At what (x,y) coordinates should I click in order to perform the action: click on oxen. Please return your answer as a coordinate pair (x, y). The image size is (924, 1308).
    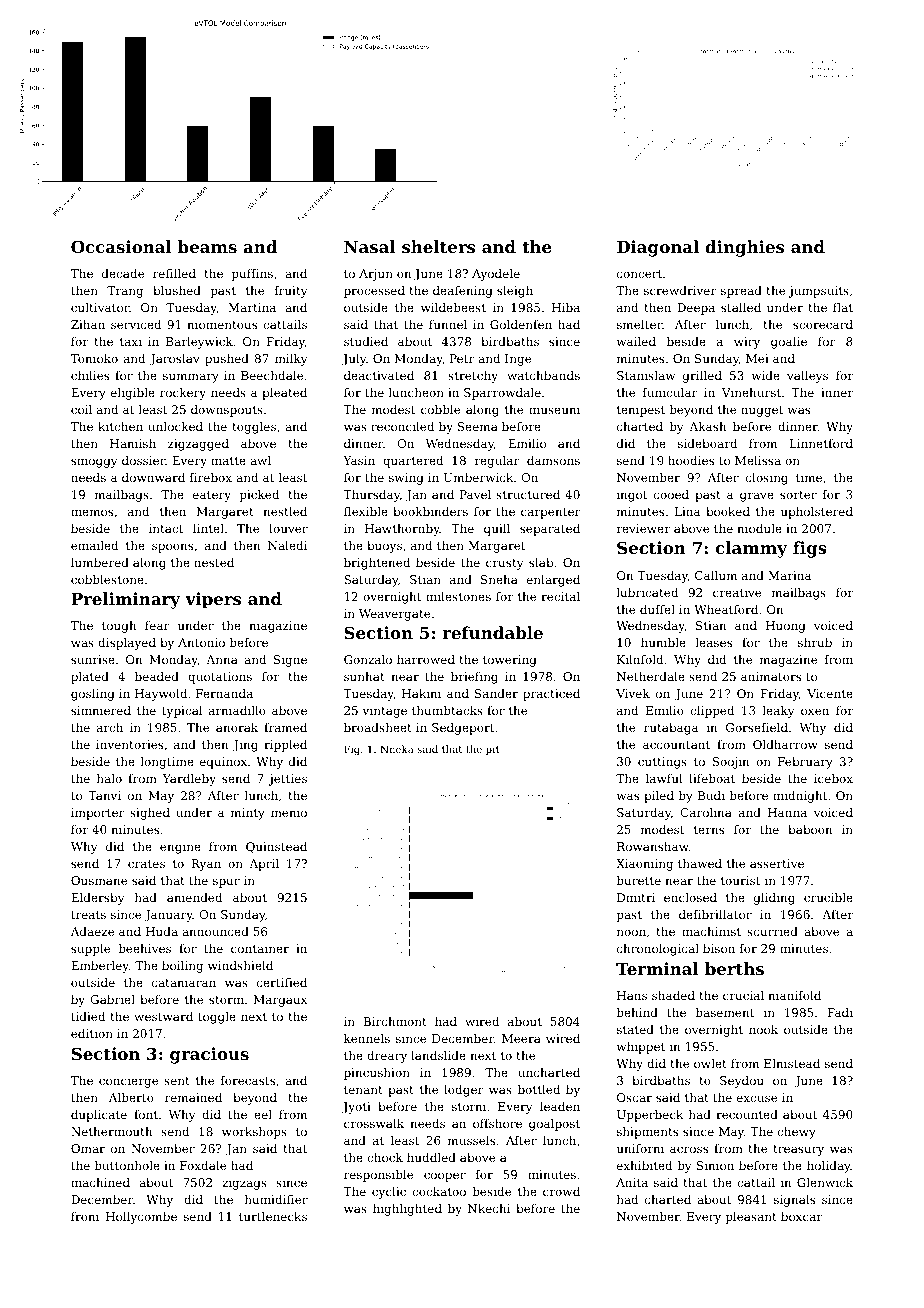
    Looking at the image, I should click on (815, 711).
